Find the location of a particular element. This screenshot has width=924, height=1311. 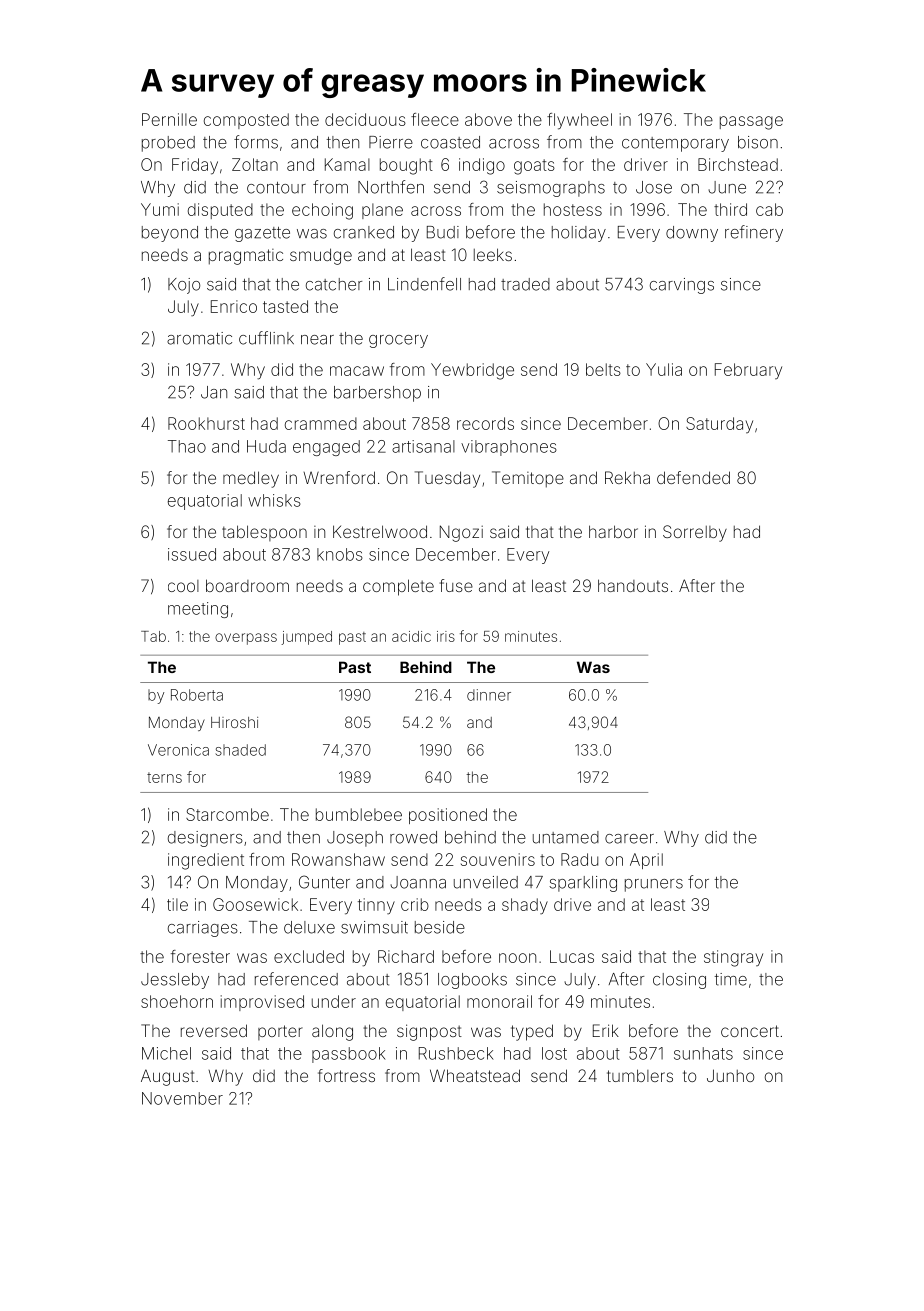

Yumi is located at coordinates (160, 209).
